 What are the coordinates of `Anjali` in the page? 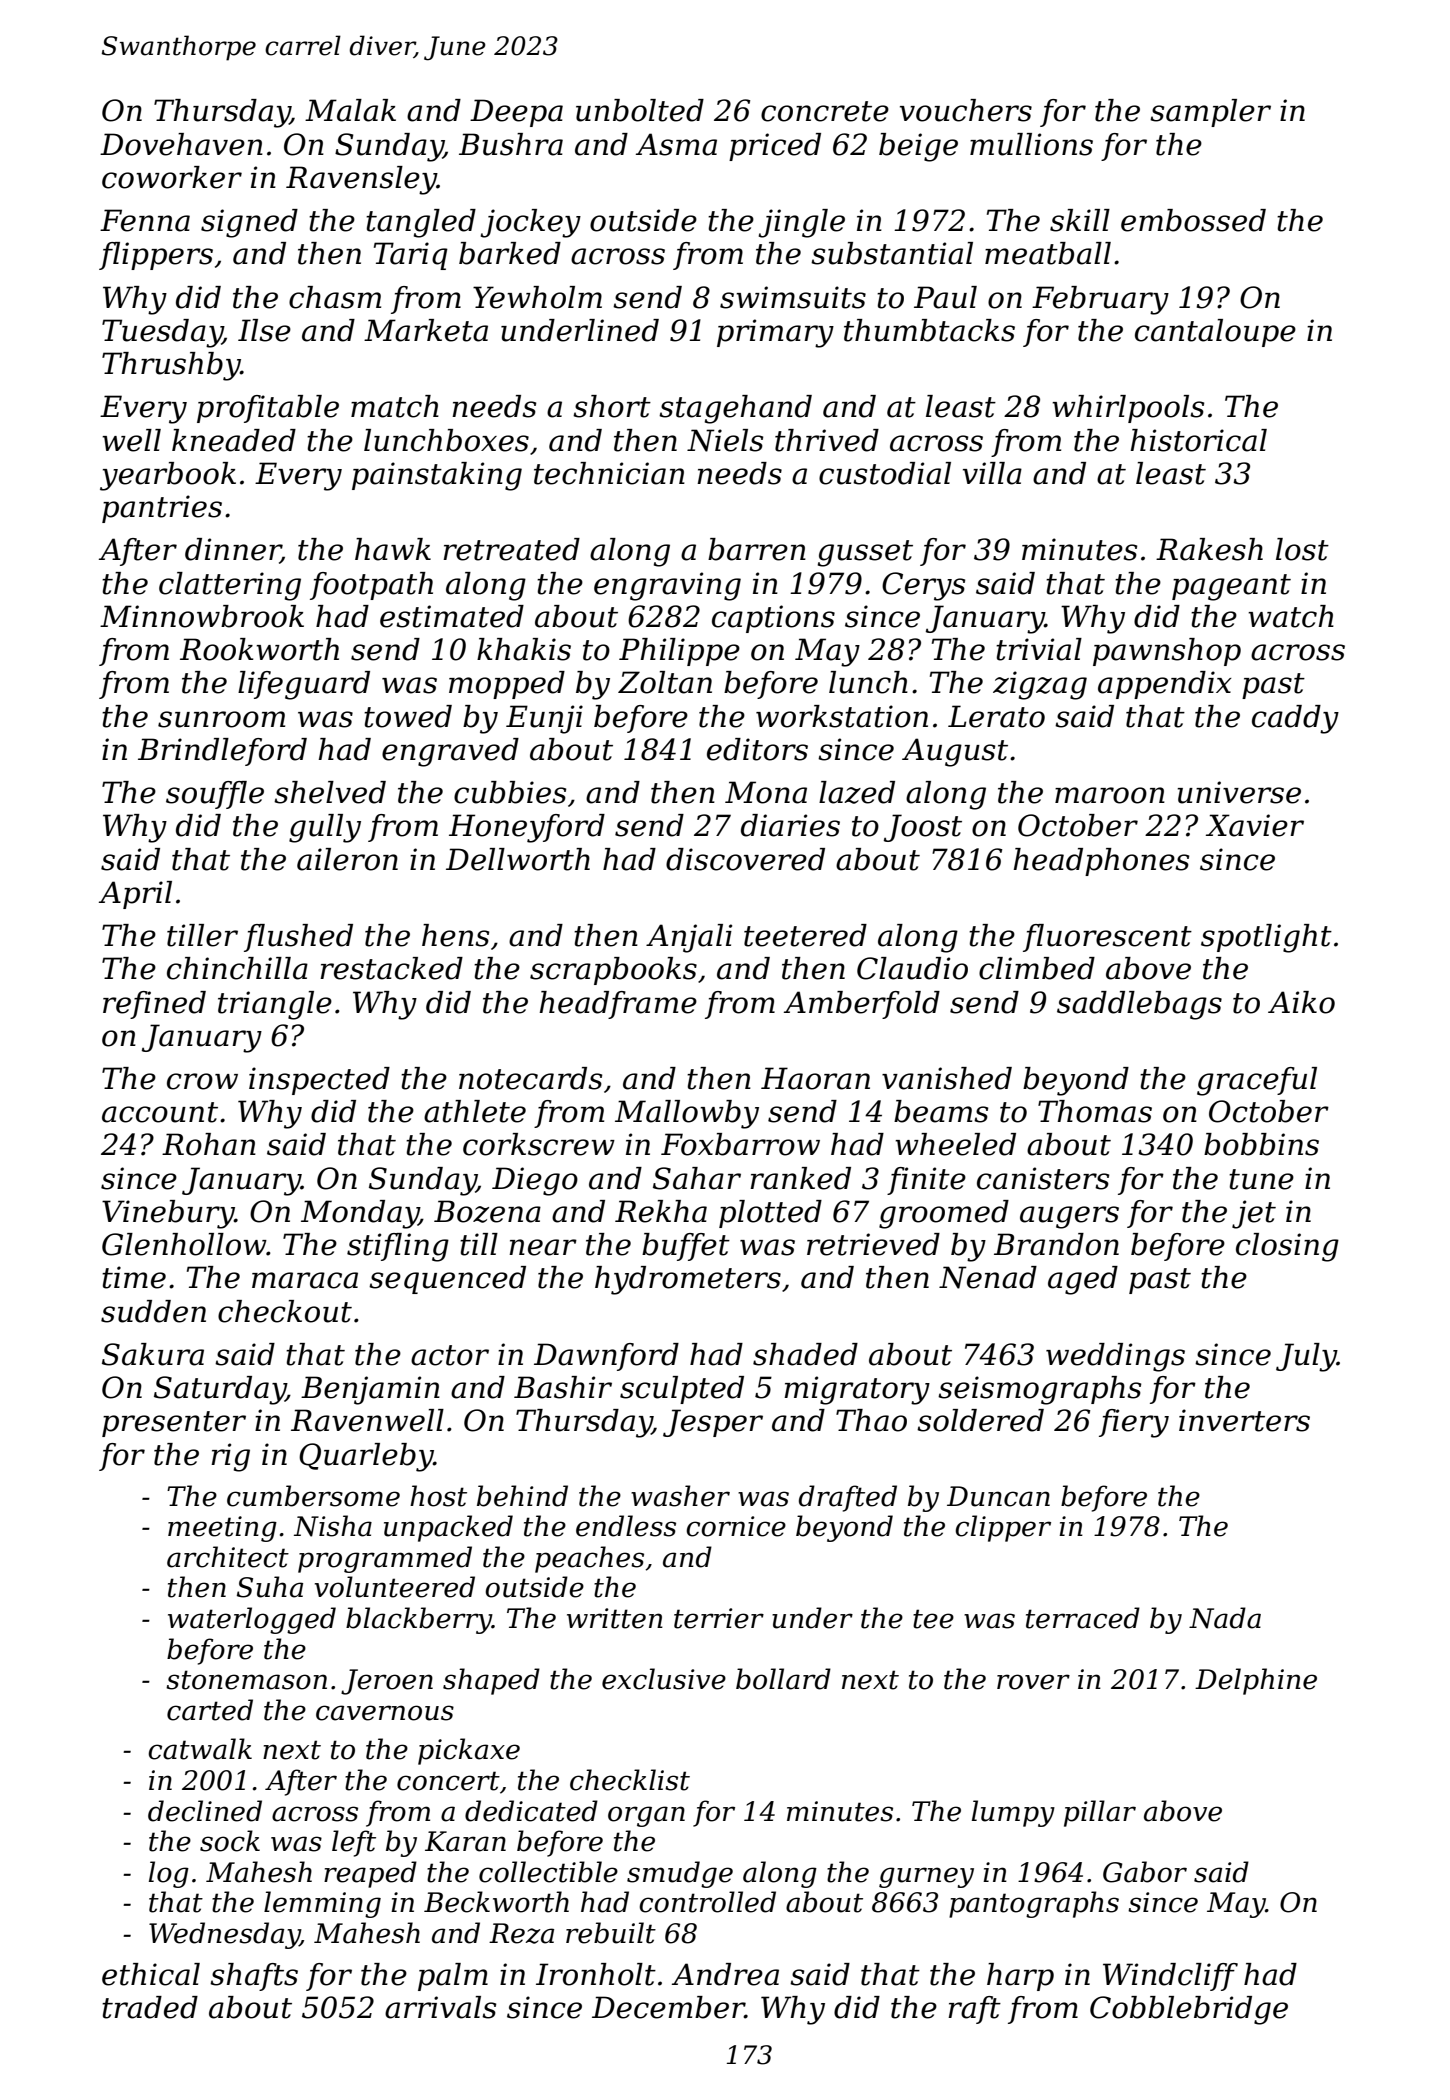 It's located at (689, 938).
